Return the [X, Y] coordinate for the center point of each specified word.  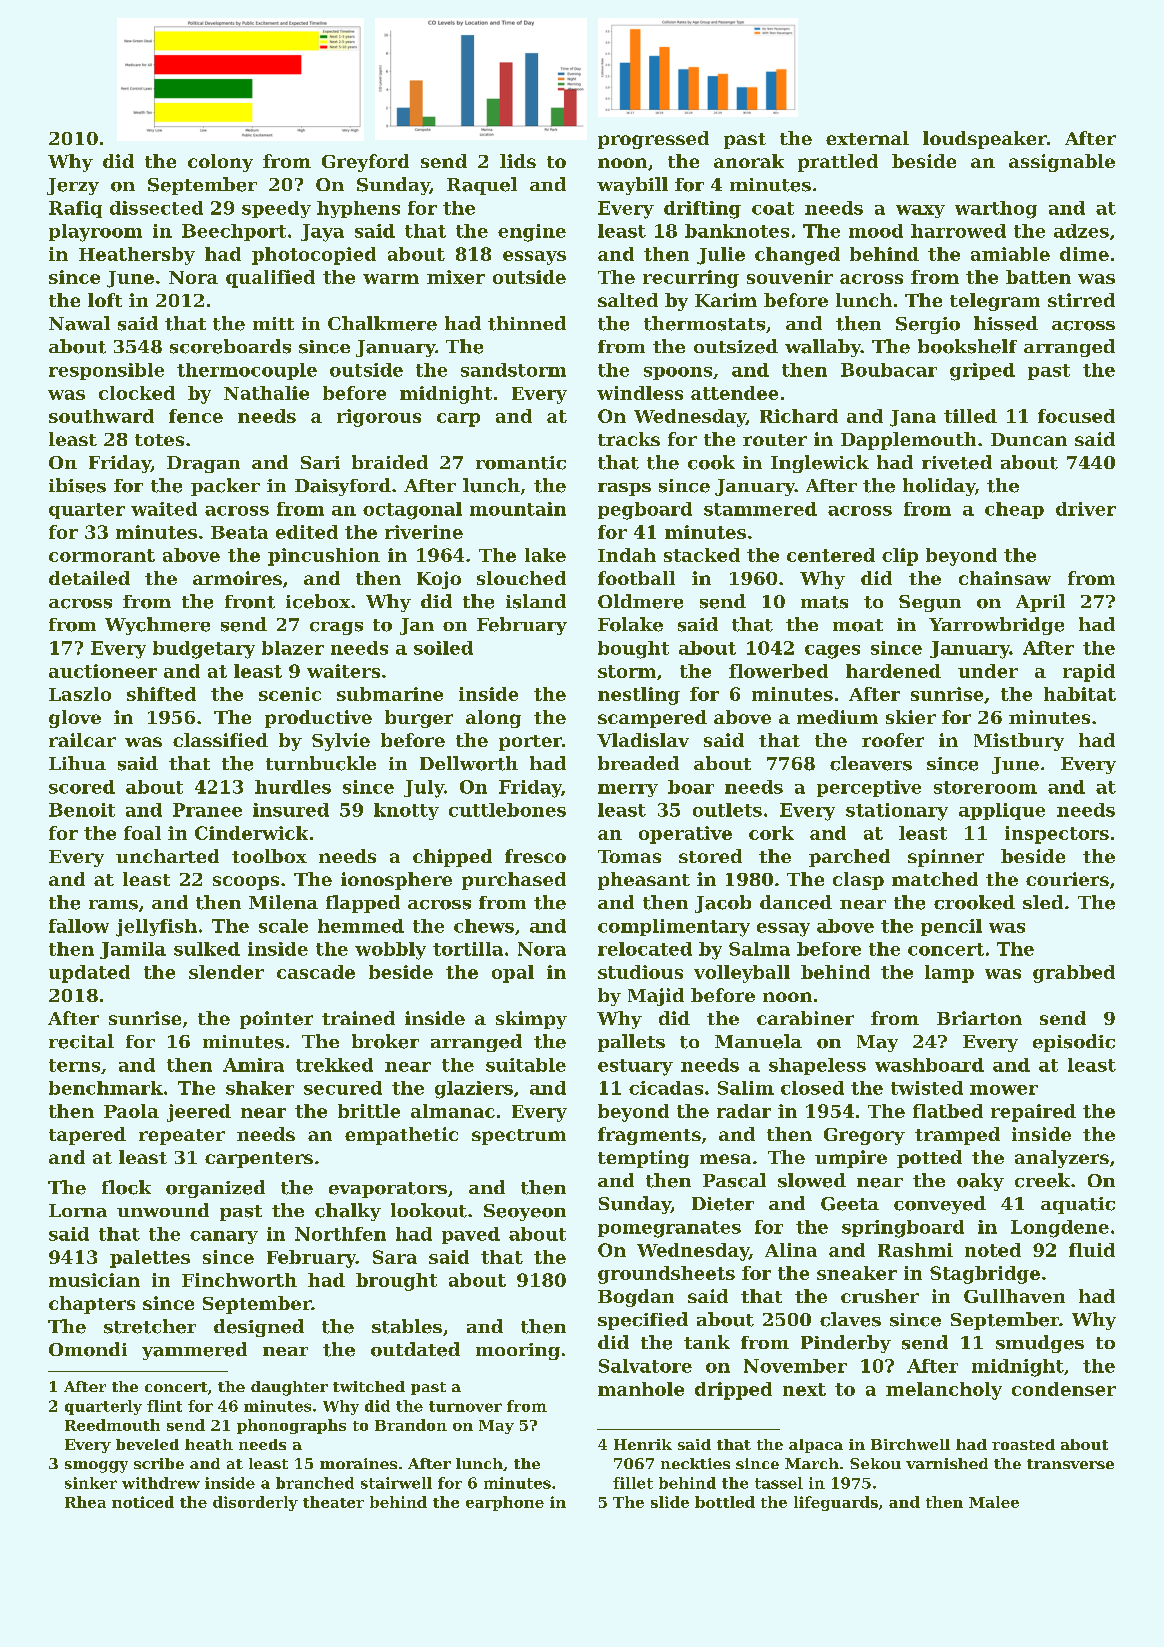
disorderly [255, 1503]
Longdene [1060, 1229]
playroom [95, 233]
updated [89, 974]
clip [900, 557]
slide [670, 1502]
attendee [734, 393]
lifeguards [836, 1503]
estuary [635, 1067]
